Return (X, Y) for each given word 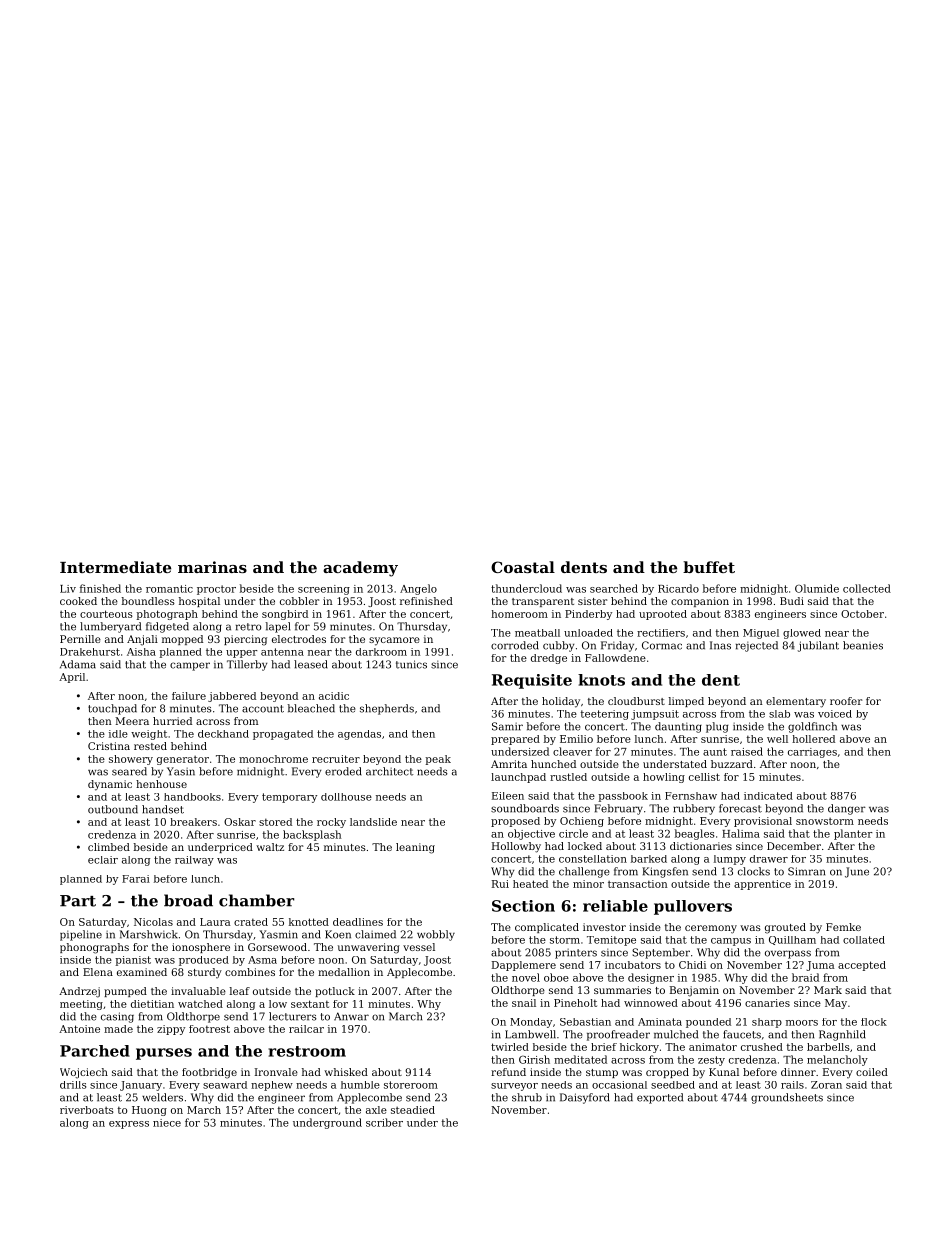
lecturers (293, 1016)
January (141, 1086)
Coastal (523, 567)
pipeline (81, 935)
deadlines (358, 922)
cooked (78, 601)
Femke (843, 927)
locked (585, 846)
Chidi (692, 965)
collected (867, 588)
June (857, 872)
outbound (113, 809)
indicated (768, 796)
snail (524, 1003)
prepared (515, 740)
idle (118, 734)
